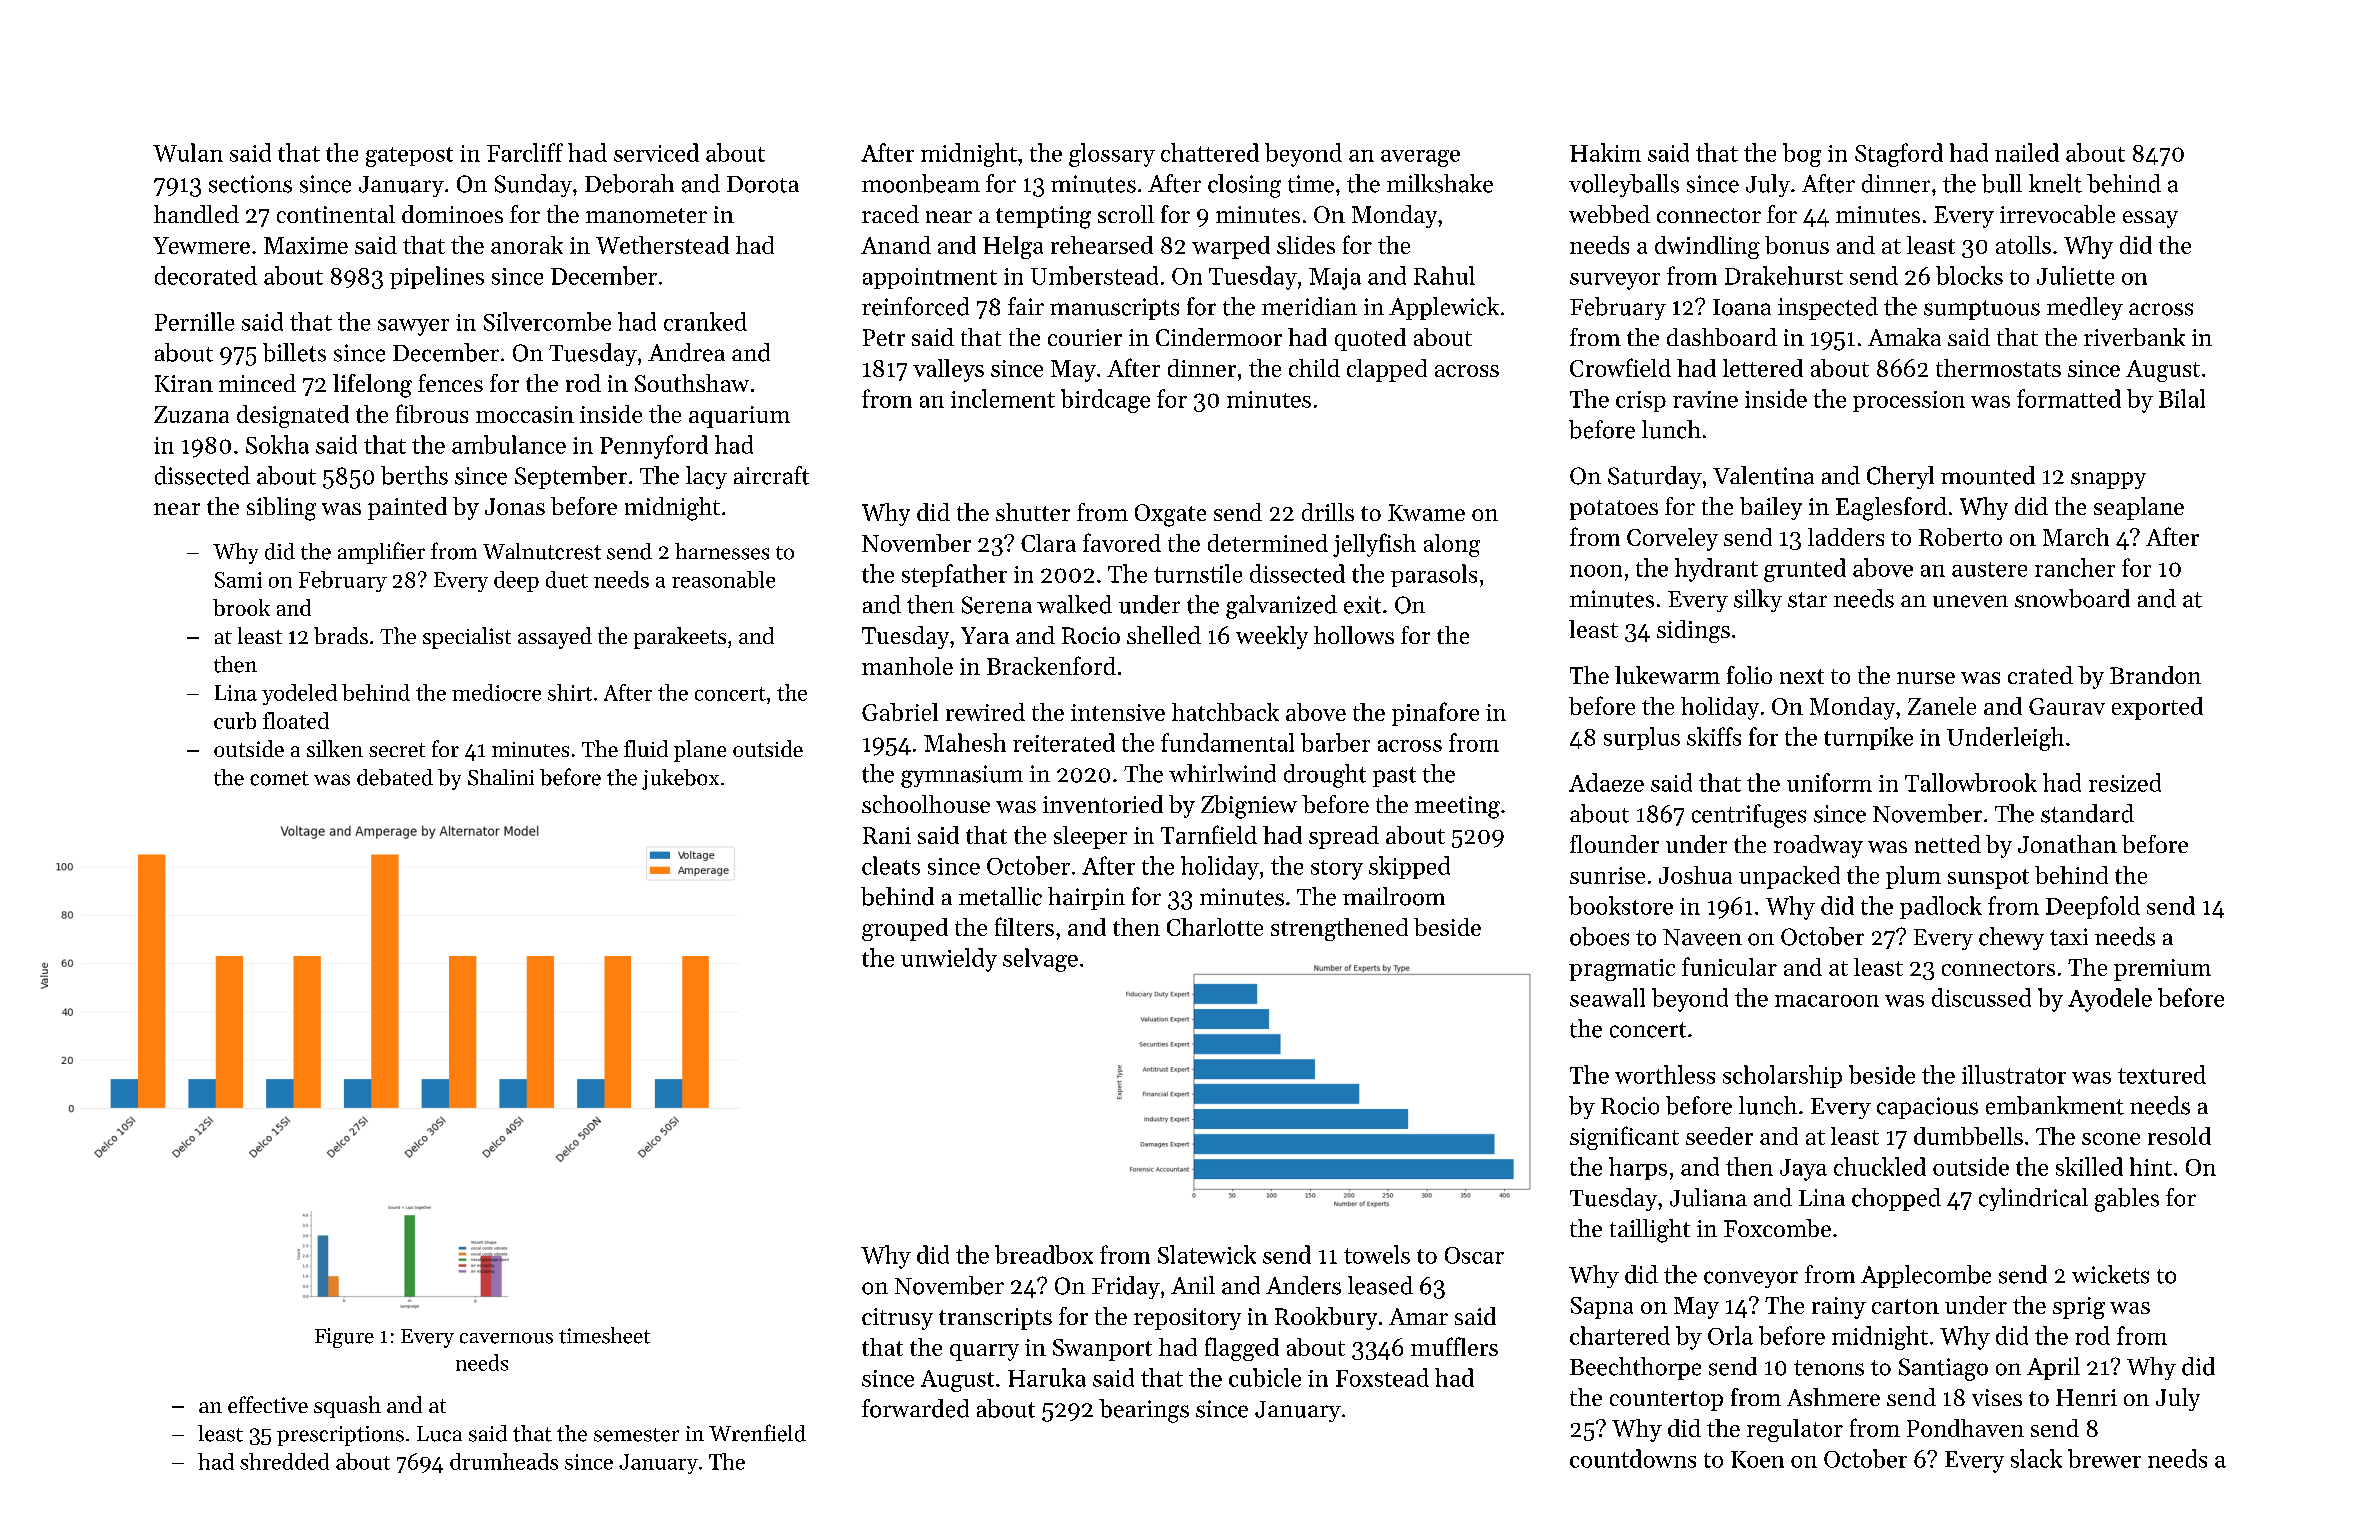 The width and height of the screenshot is (2380, 1540). Describe the element at coordinates (191, 414) in the screenshot. I see `Zuzana` at that location.
